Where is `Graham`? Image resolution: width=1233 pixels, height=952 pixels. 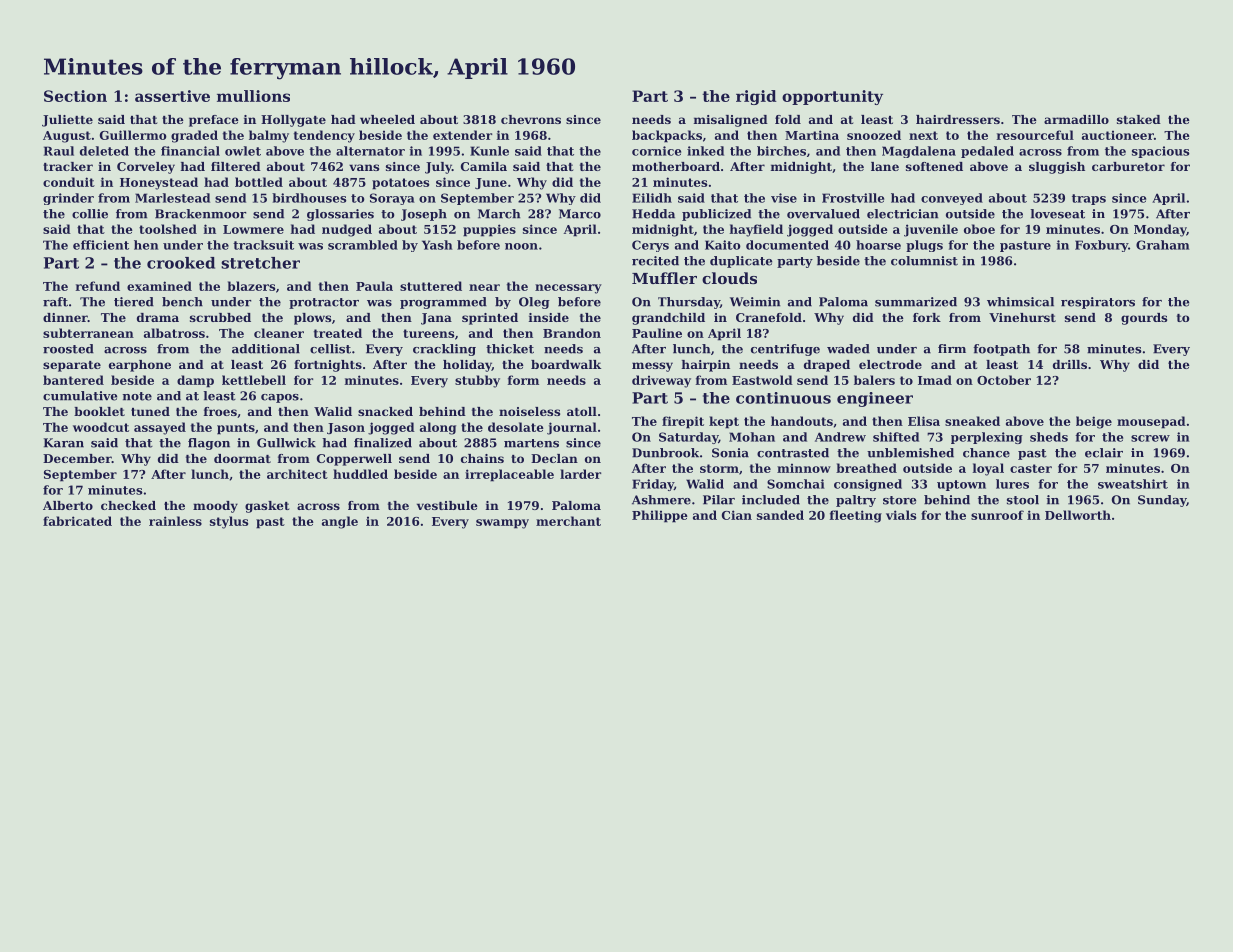
Graham is located at coordinates (1162, 245).
